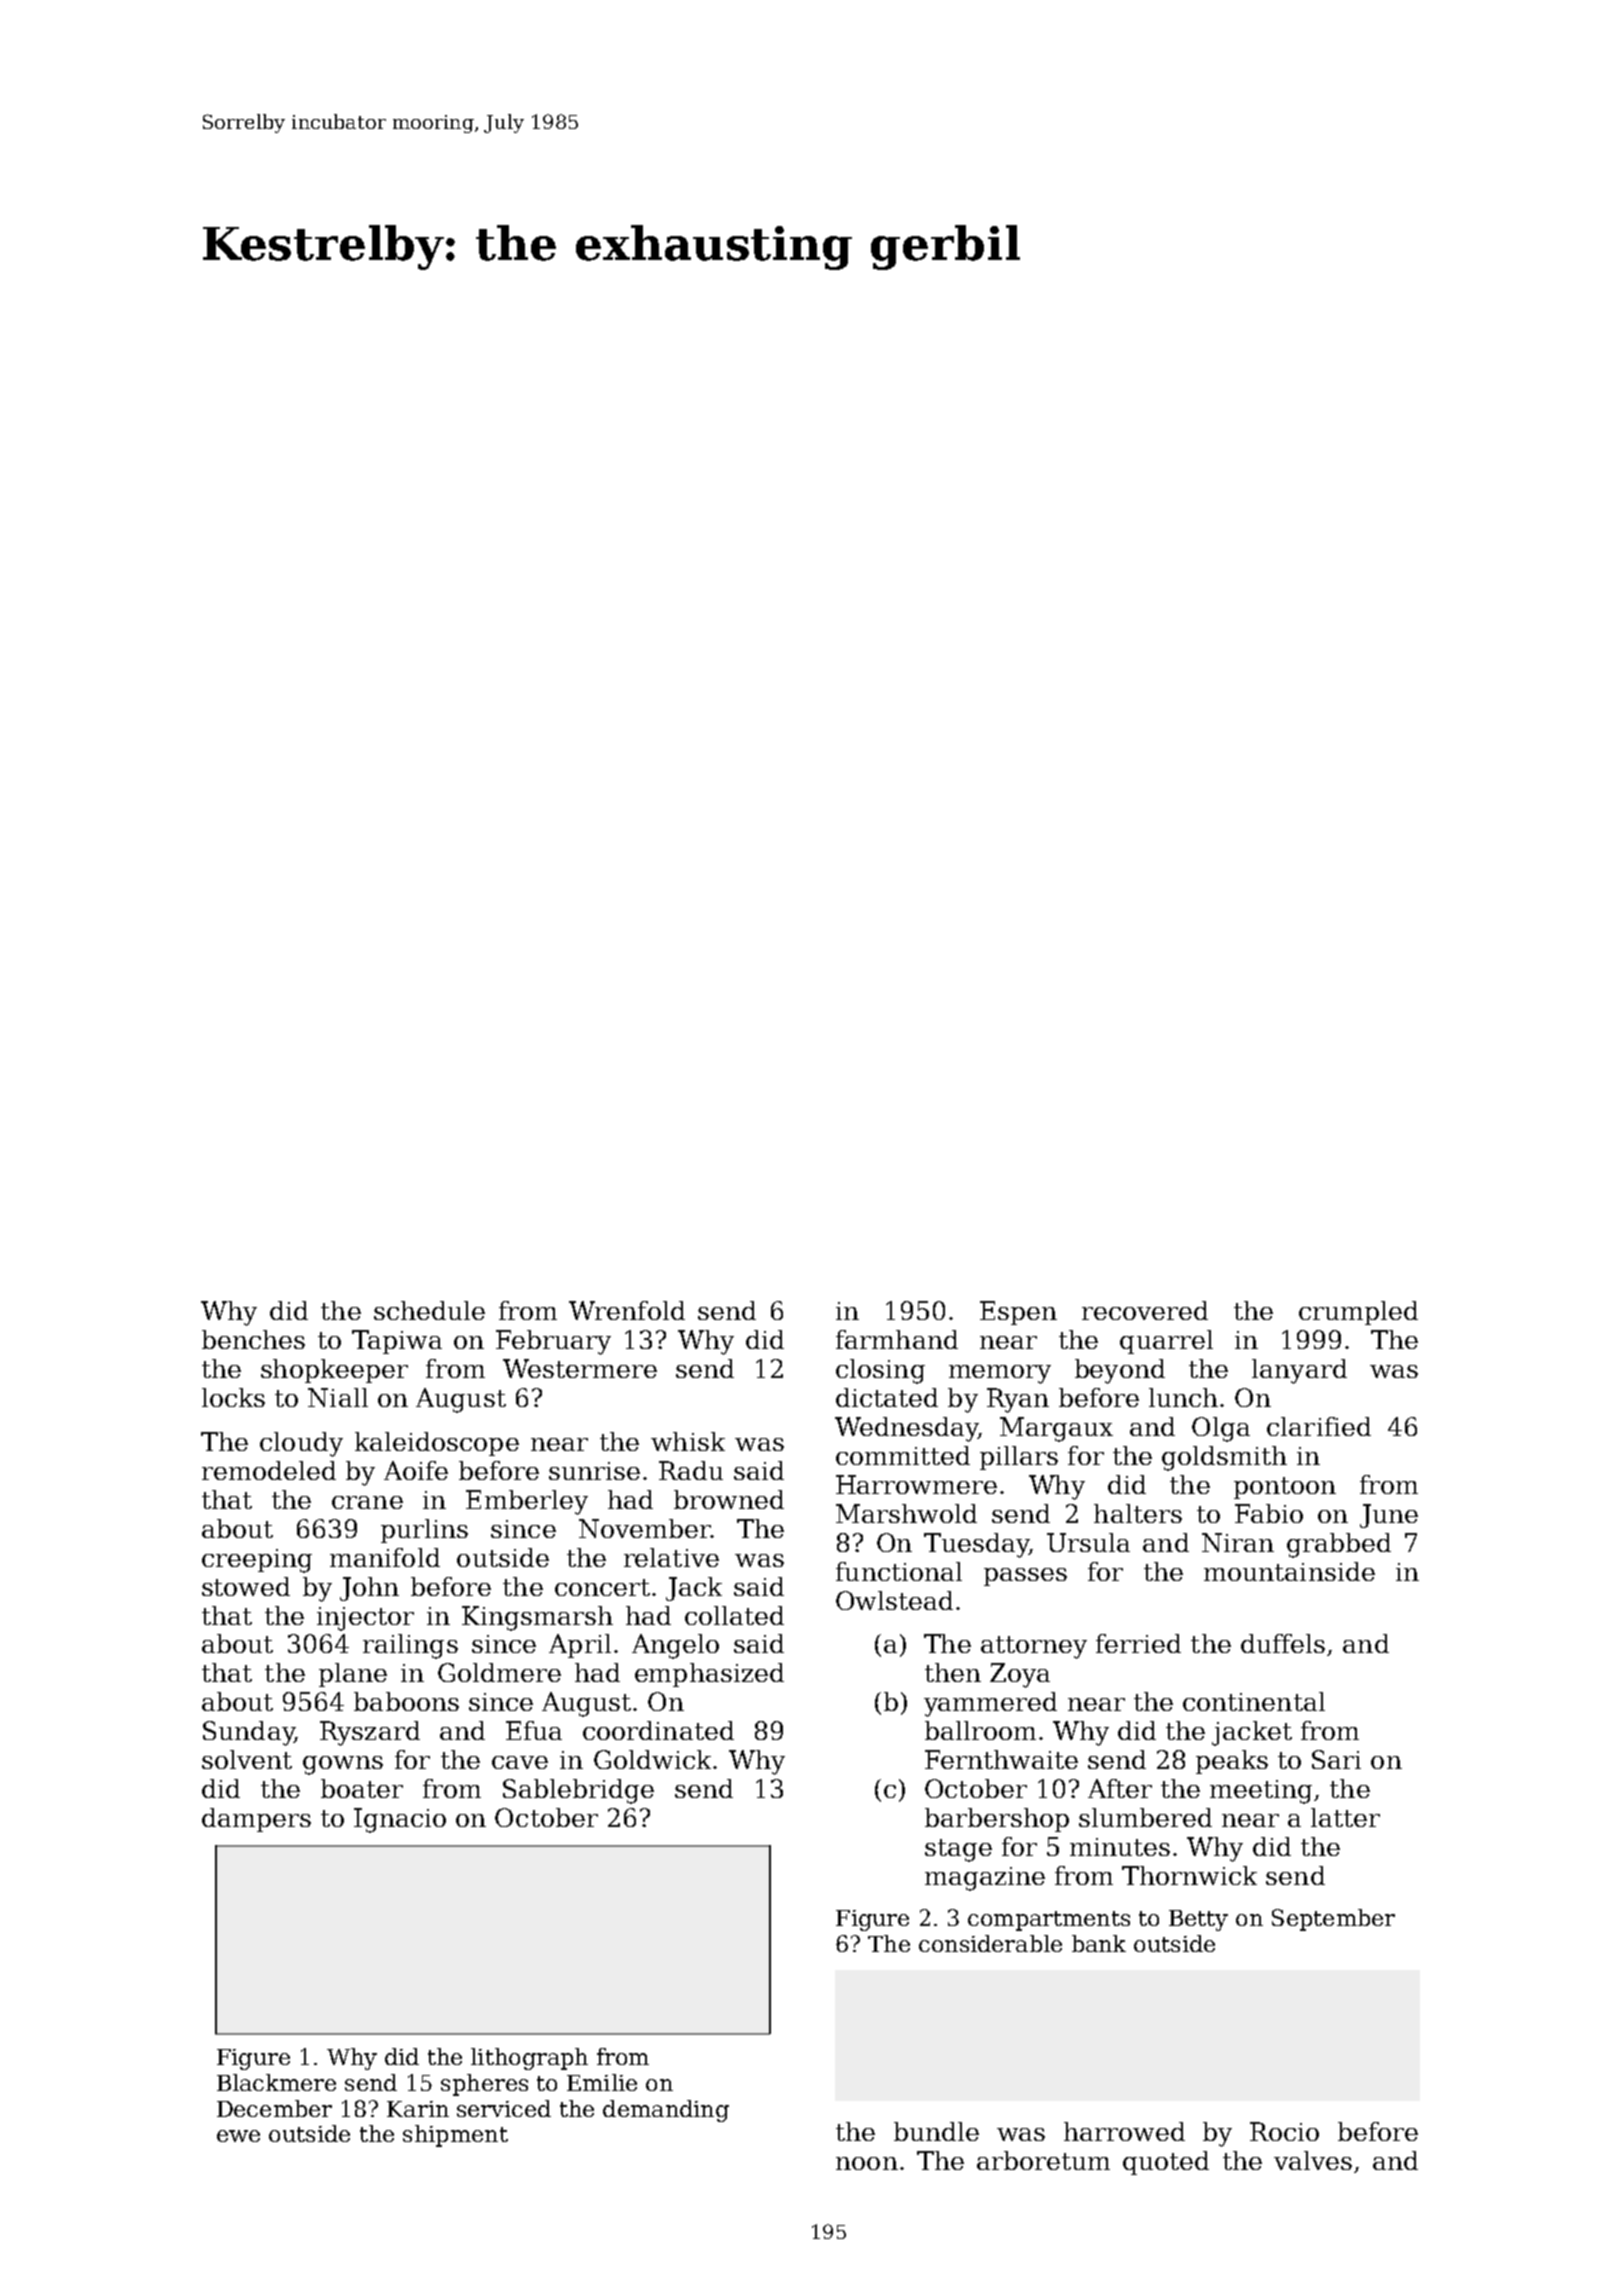 This image has width=1620, height=2292. I want to click on lithograph, so click(529, 2059).
